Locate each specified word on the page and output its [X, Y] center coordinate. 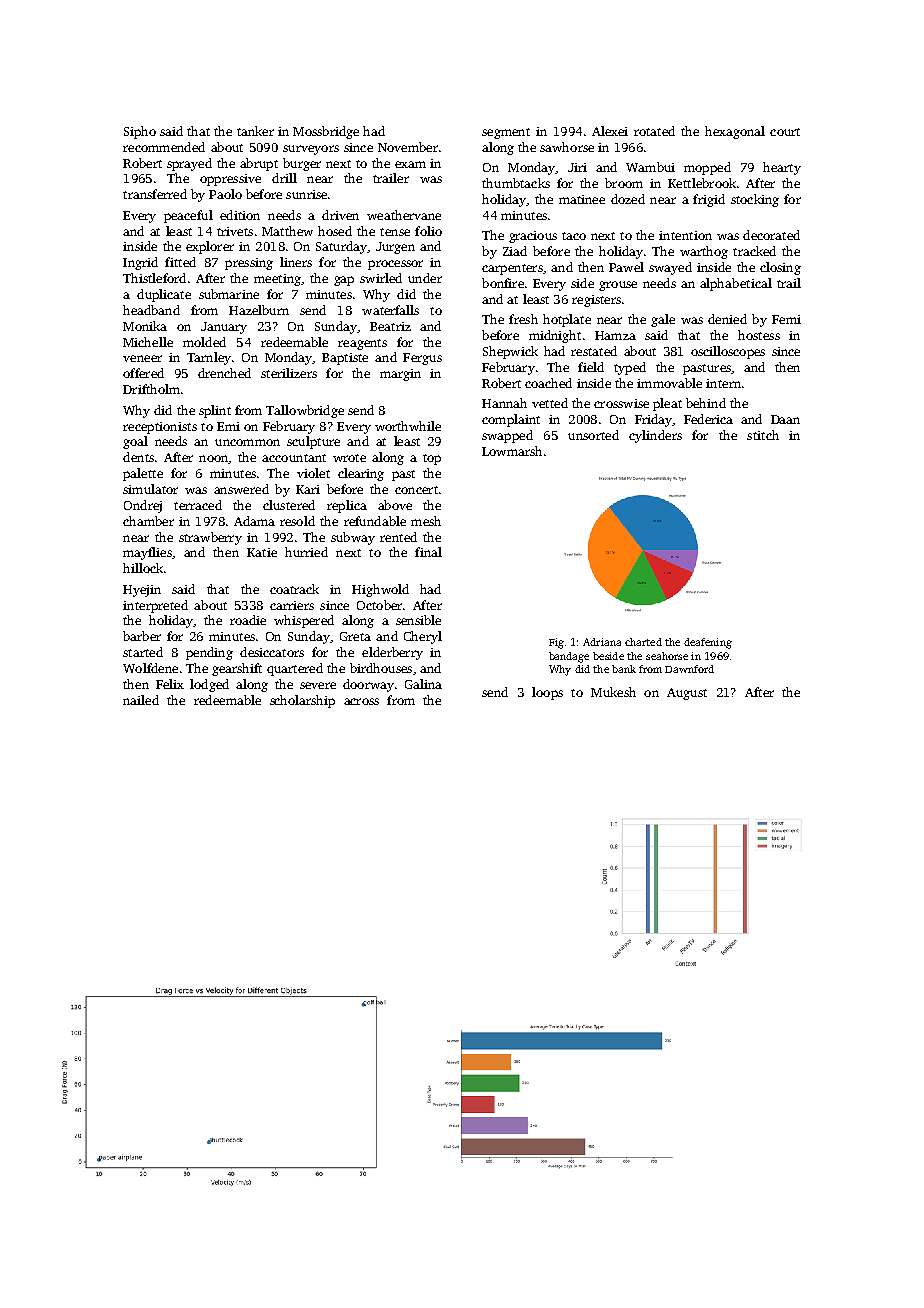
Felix [170, 684]
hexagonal [735, 132]
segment [506, 133]
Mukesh [613, 692]
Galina [423, 684]
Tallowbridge [305, 411]
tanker [255, 131]
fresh [523, 319]
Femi [786, 319]
